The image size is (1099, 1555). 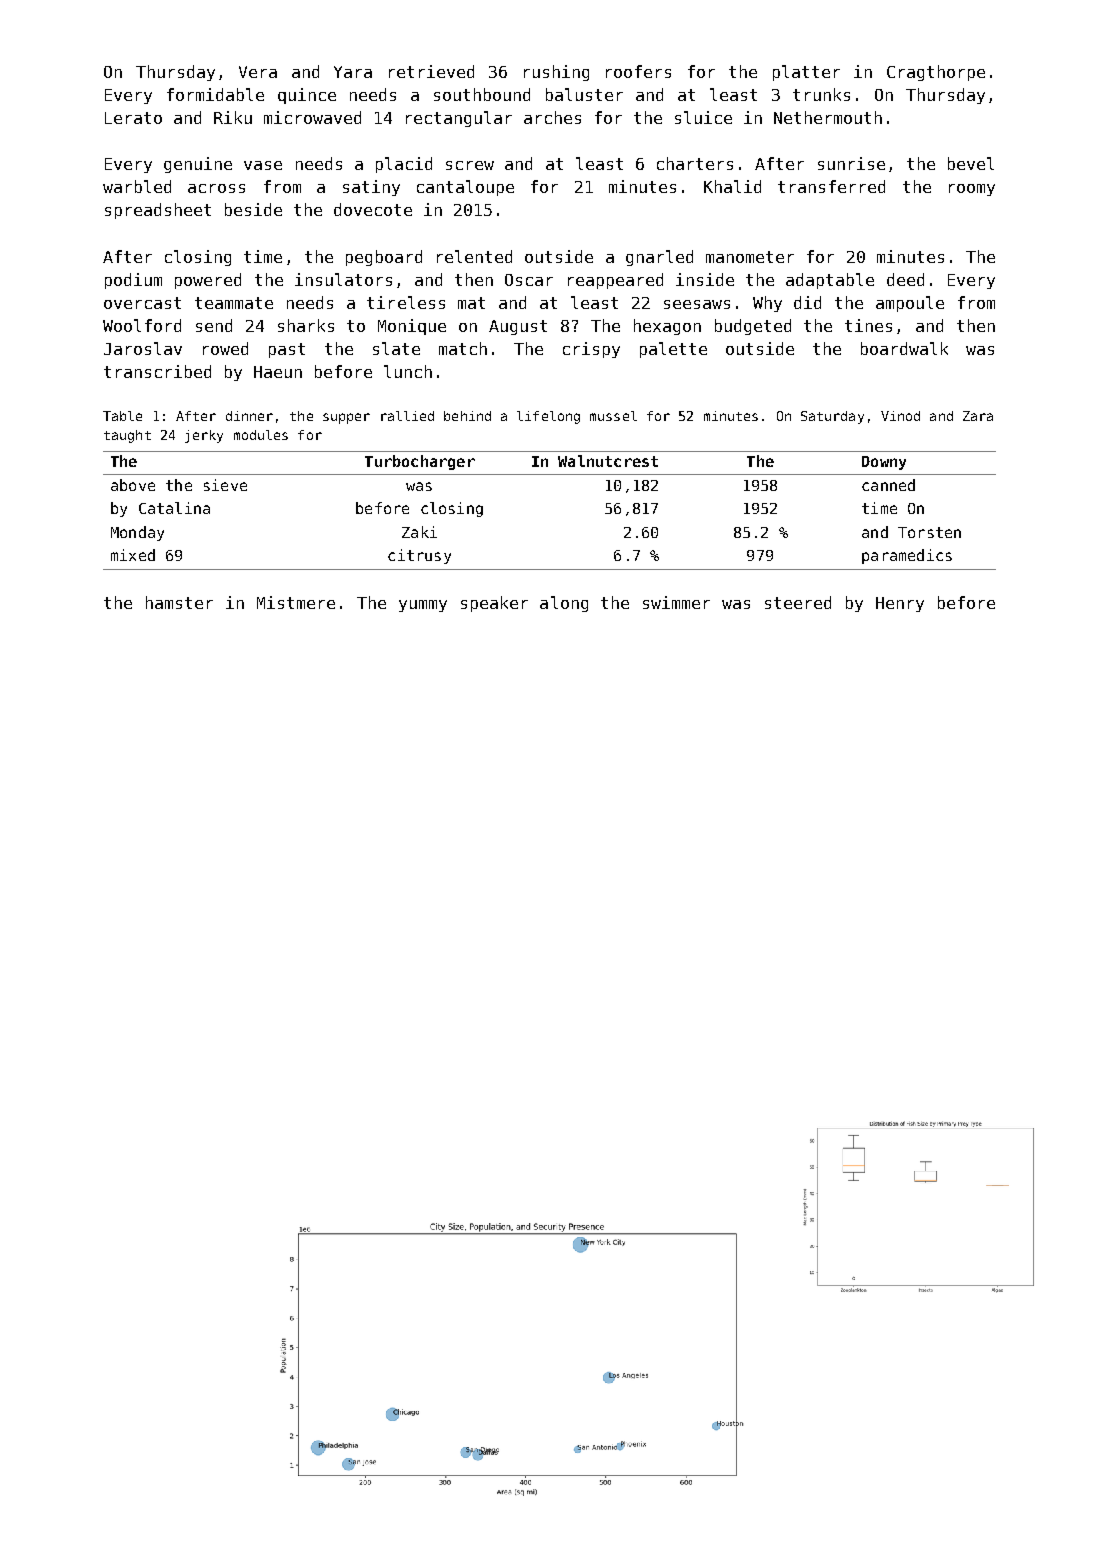 What do you see at coordinates (638, 71) in the screenshot?
I see `roofers` at bounding box center [638, 71].
